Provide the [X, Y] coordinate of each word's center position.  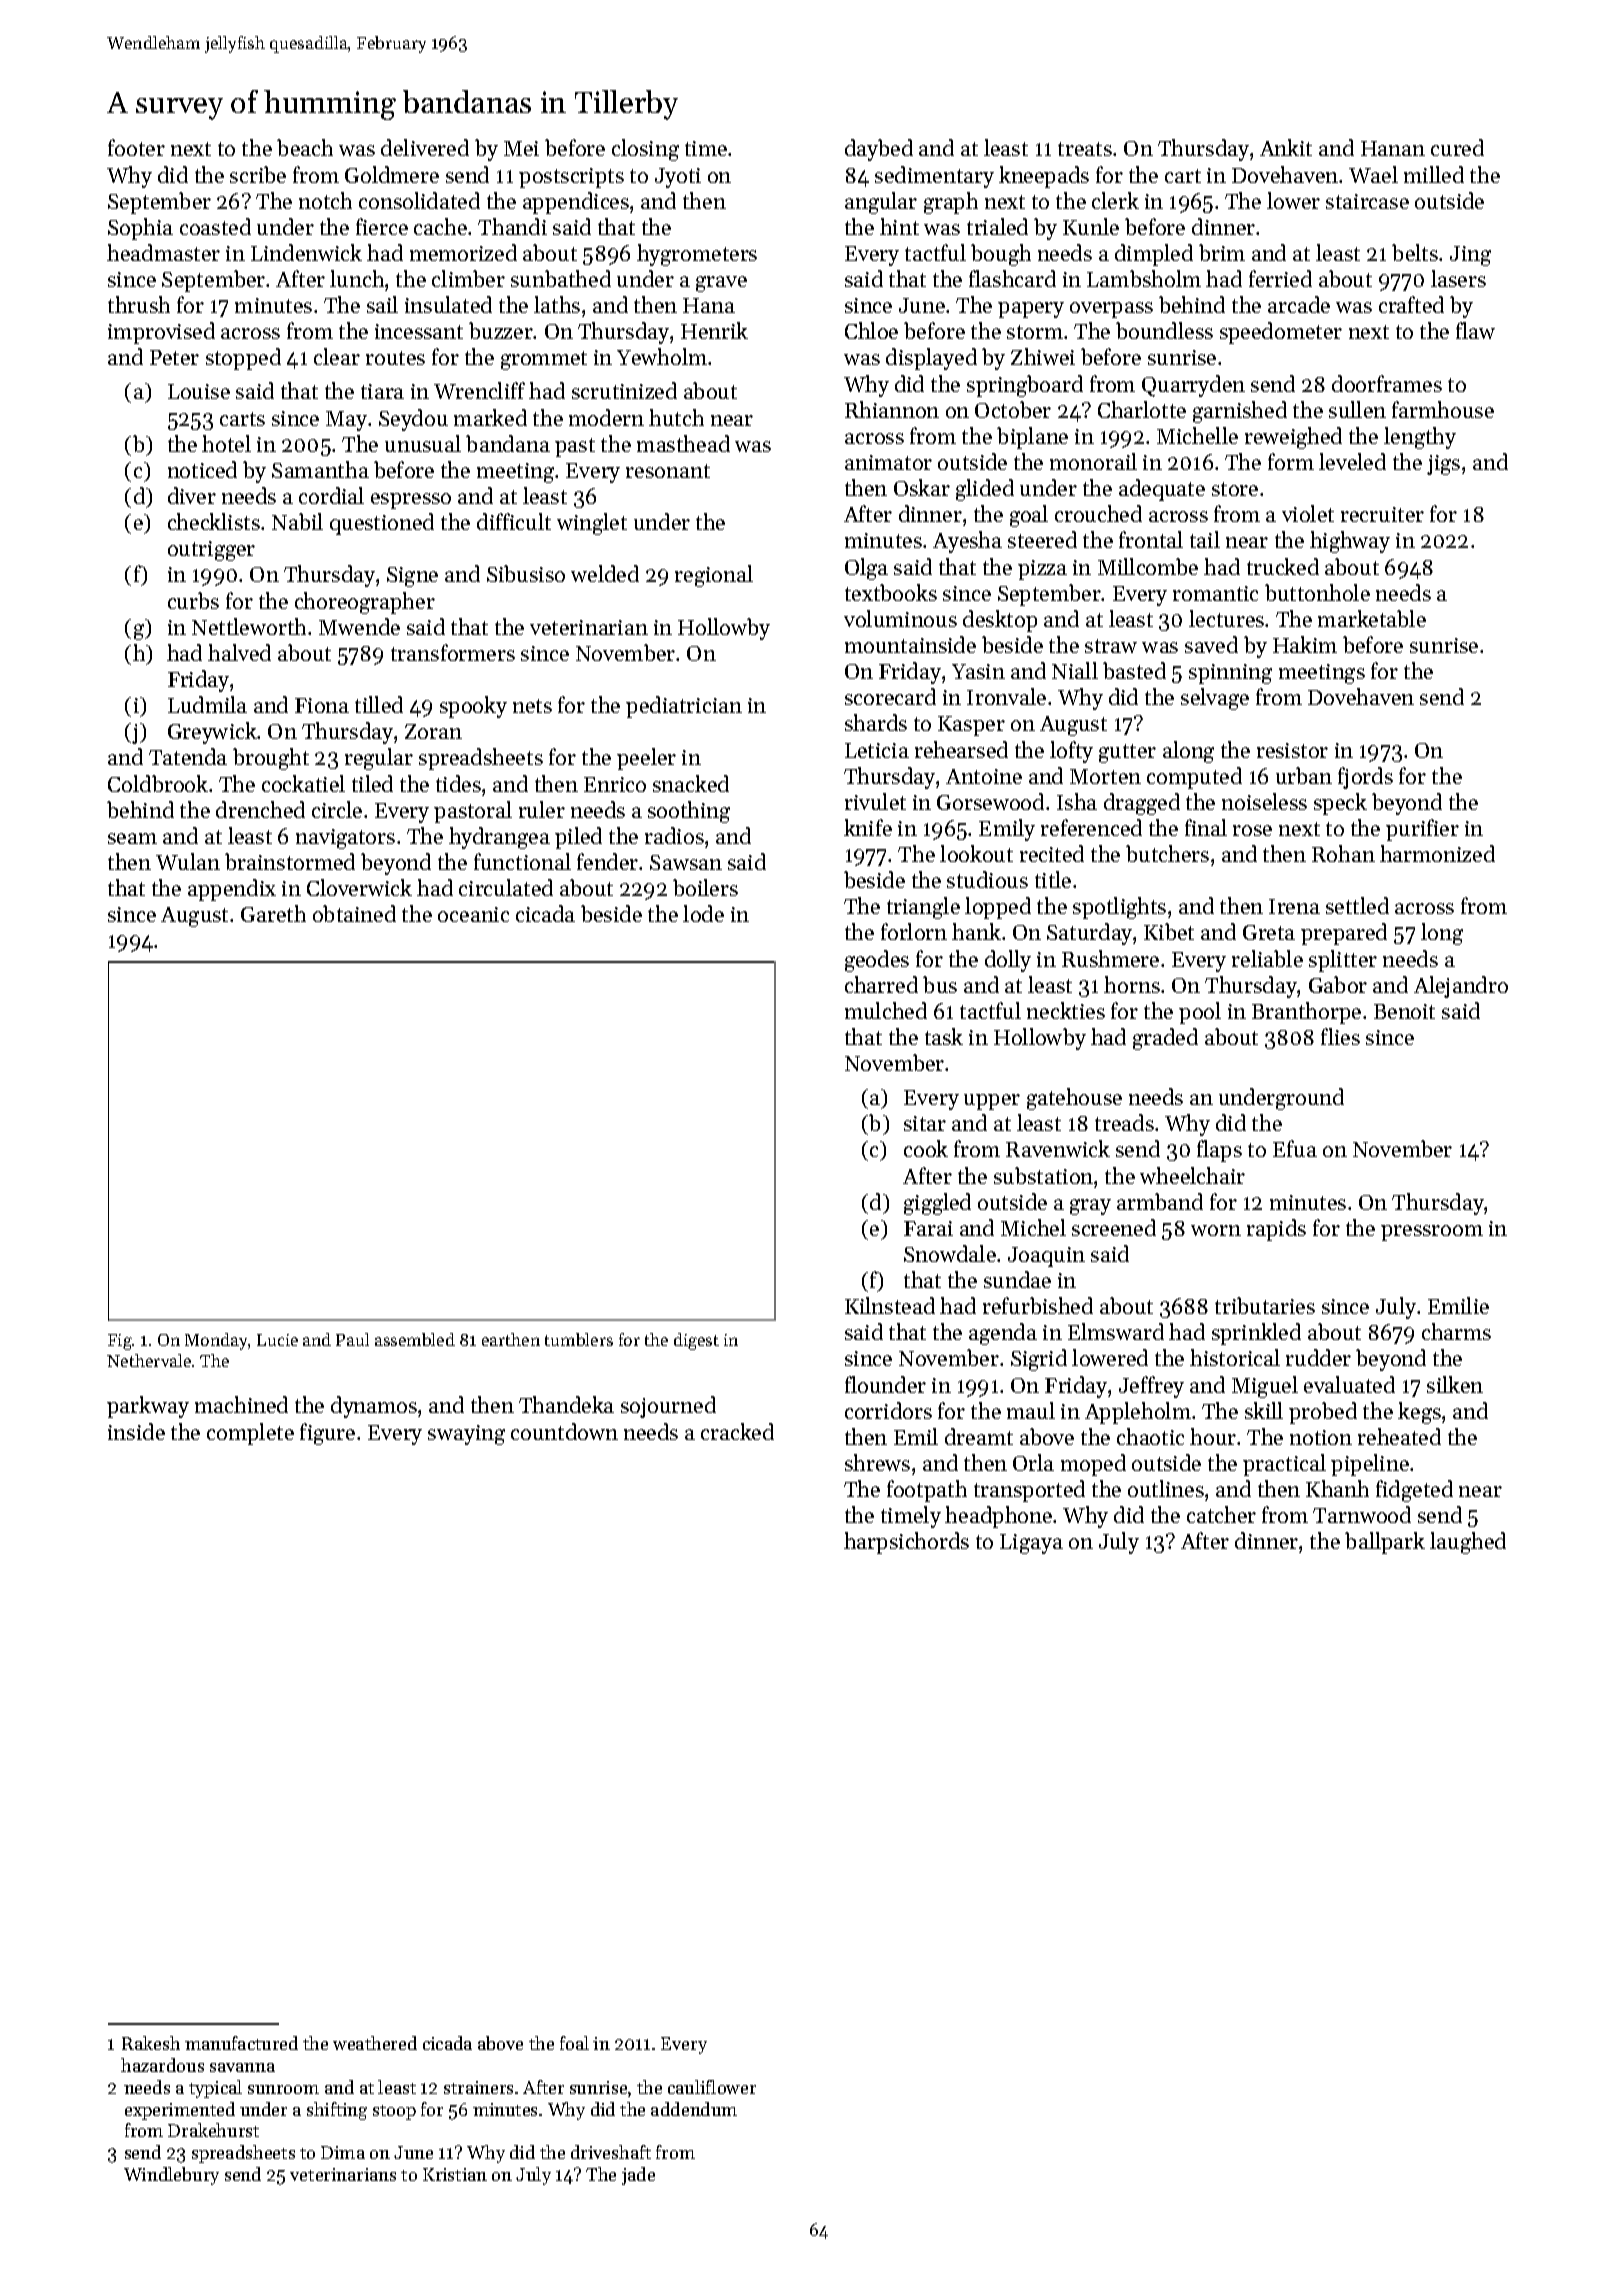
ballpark [1385, 1543]
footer [136, 147]
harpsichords [906, 1543]
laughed [1468, 1543]
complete [250, 1434]
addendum [694, 2109]
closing [645, 150]
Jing [1470, 256]
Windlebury [171, 2176]
